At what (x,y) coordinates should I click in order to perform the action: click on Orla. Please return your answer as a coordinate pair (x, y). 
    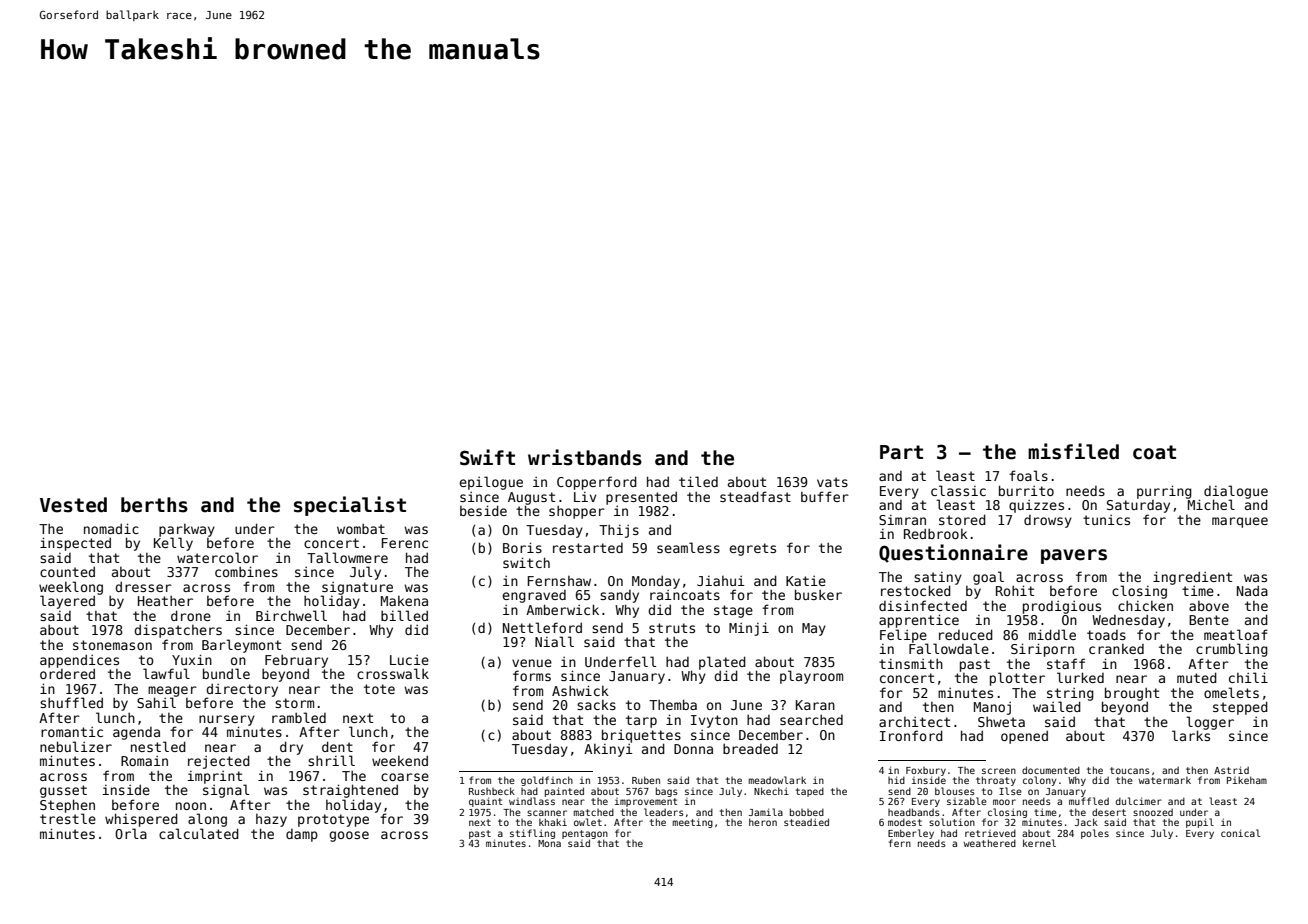
    Looking at the image, I should click on (131, 833).
